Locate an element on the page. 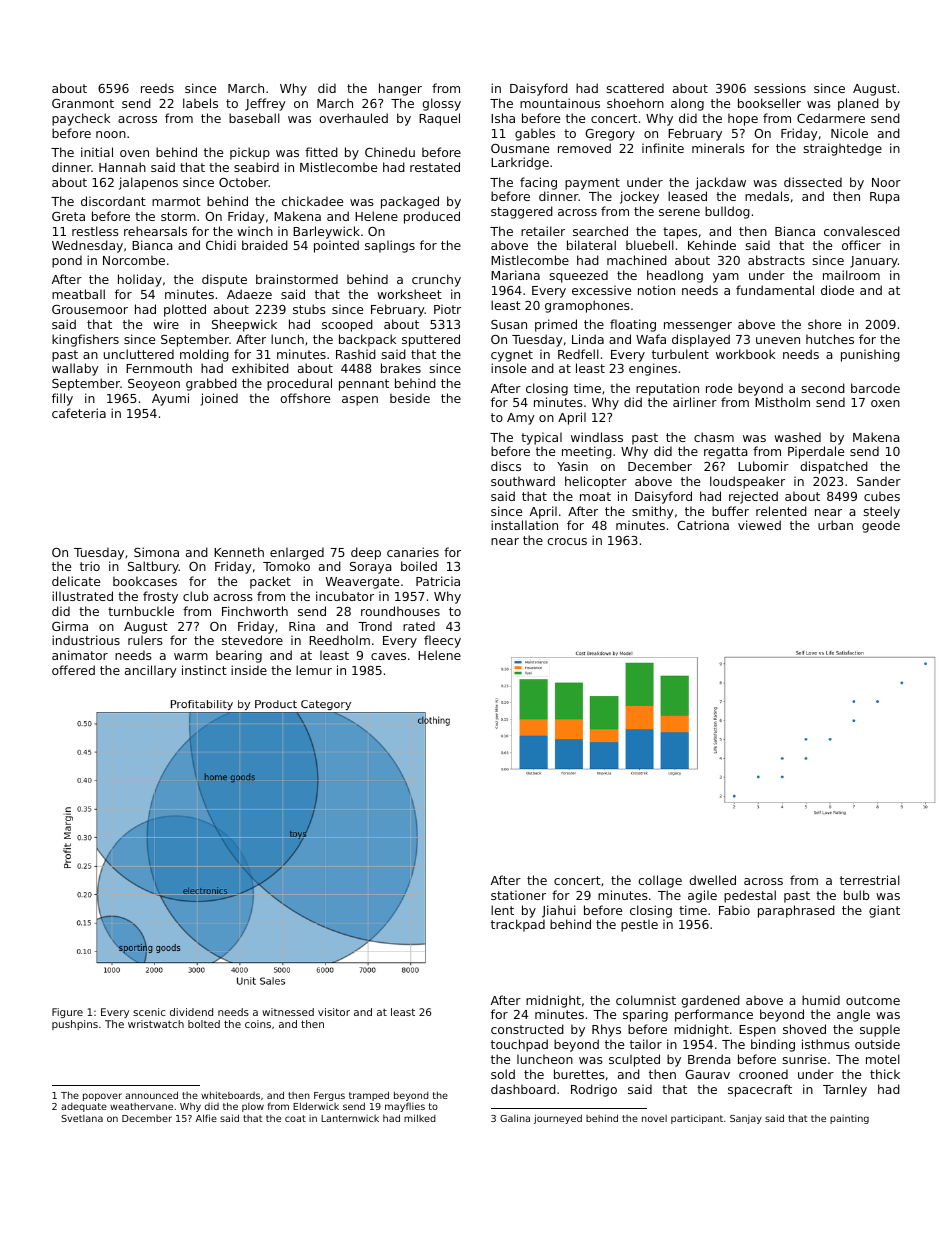  caves is located at coordinates (388, 656).
